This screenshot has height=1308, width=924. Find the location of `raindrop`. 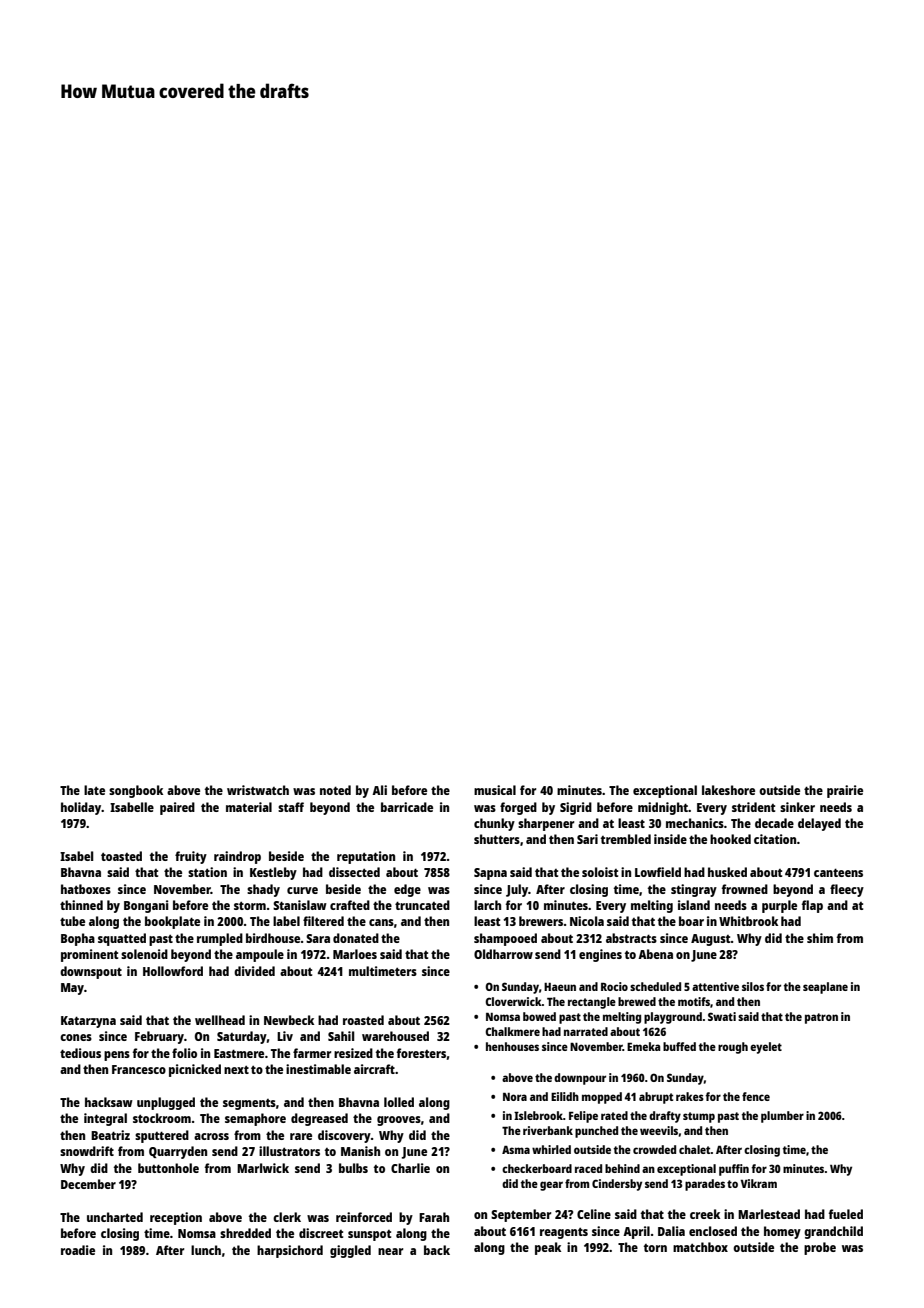

raindrop is located at coordinates (237, 857).
